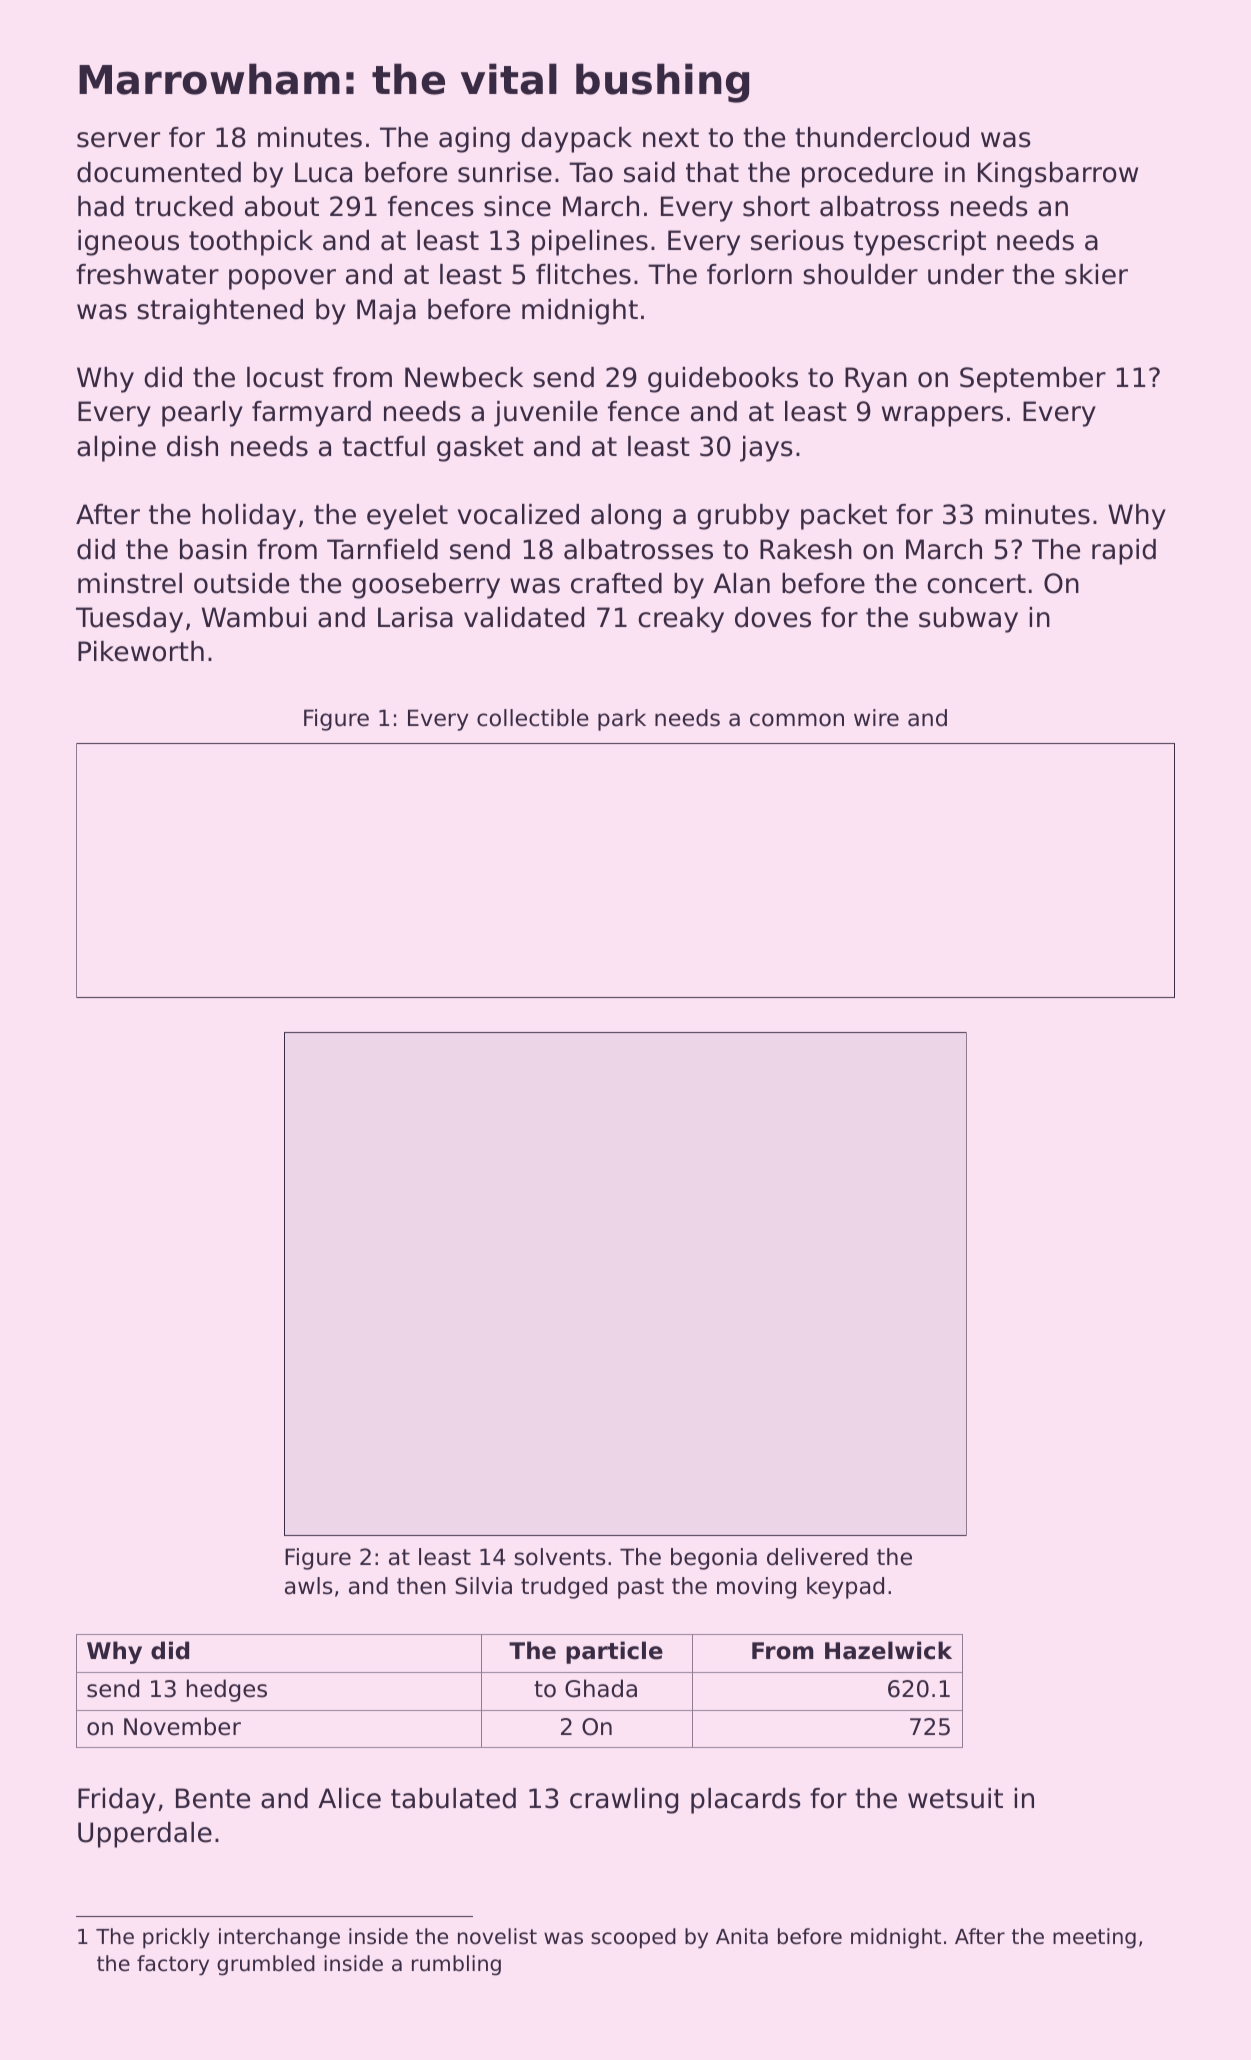  I want to click on hedges, so click(227, 1690).
